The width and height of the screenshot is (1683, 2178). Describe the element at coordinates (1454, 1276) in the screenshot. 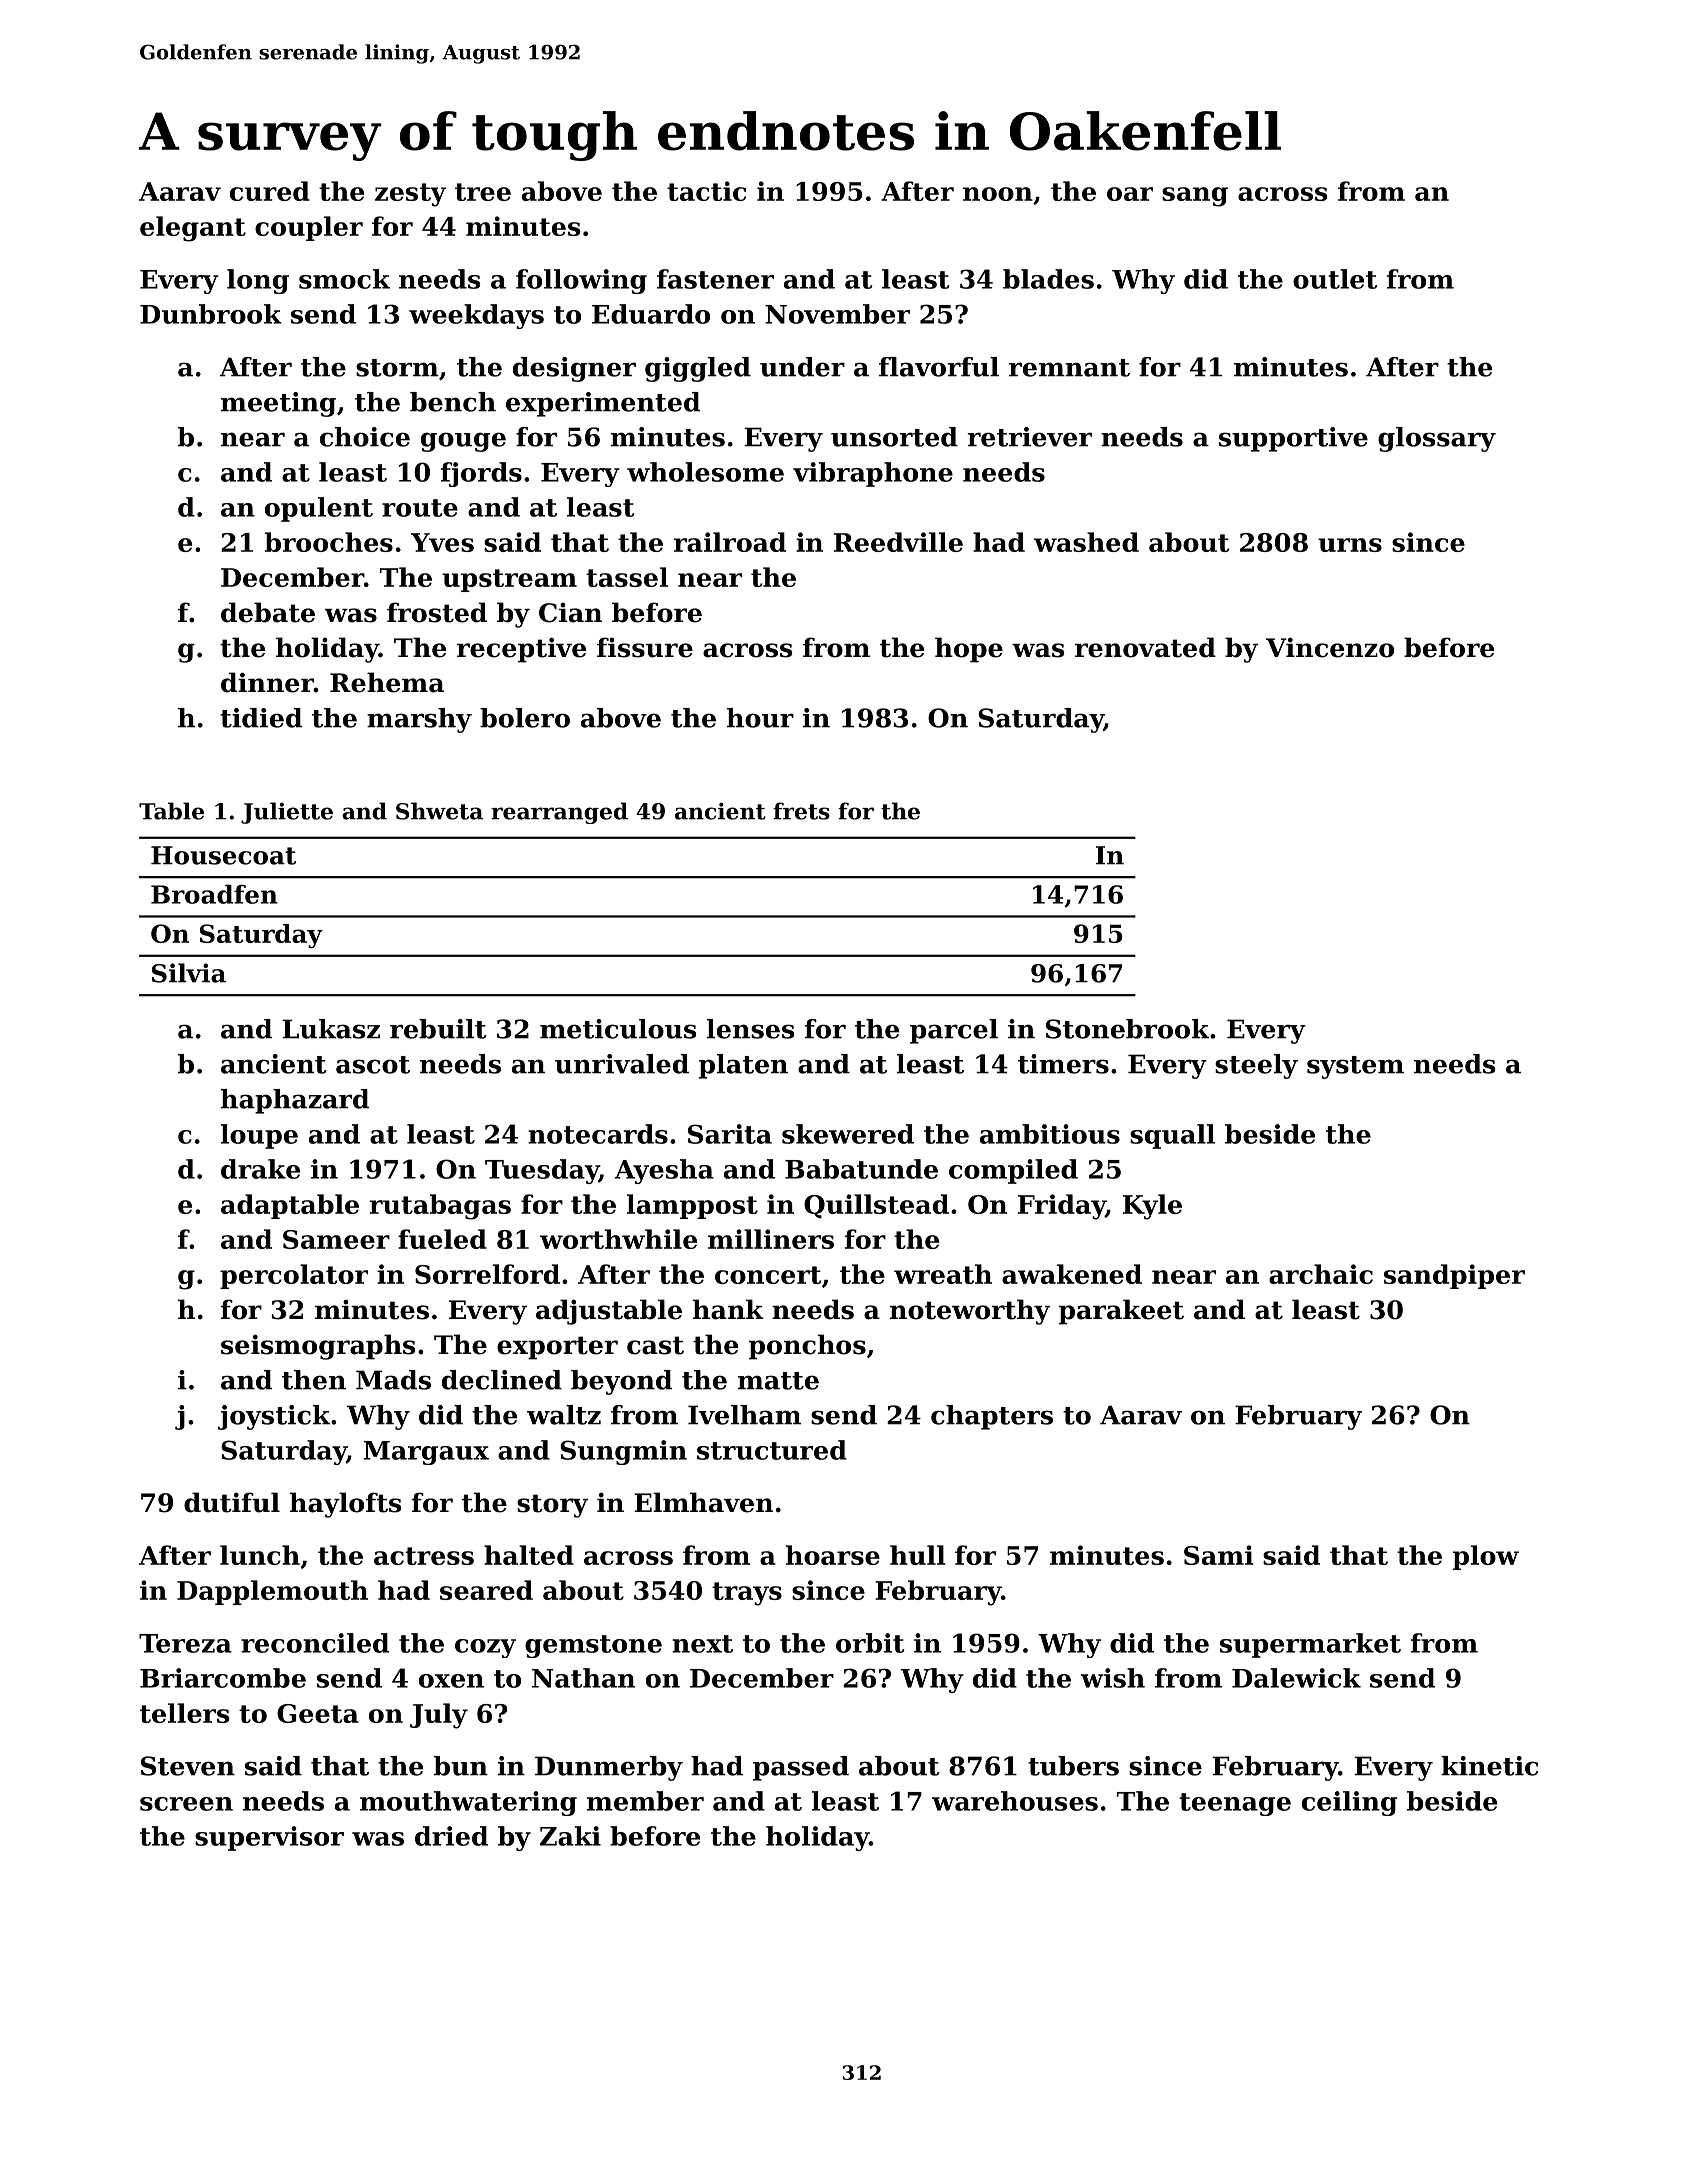

I see `sandpiper` at that location.
